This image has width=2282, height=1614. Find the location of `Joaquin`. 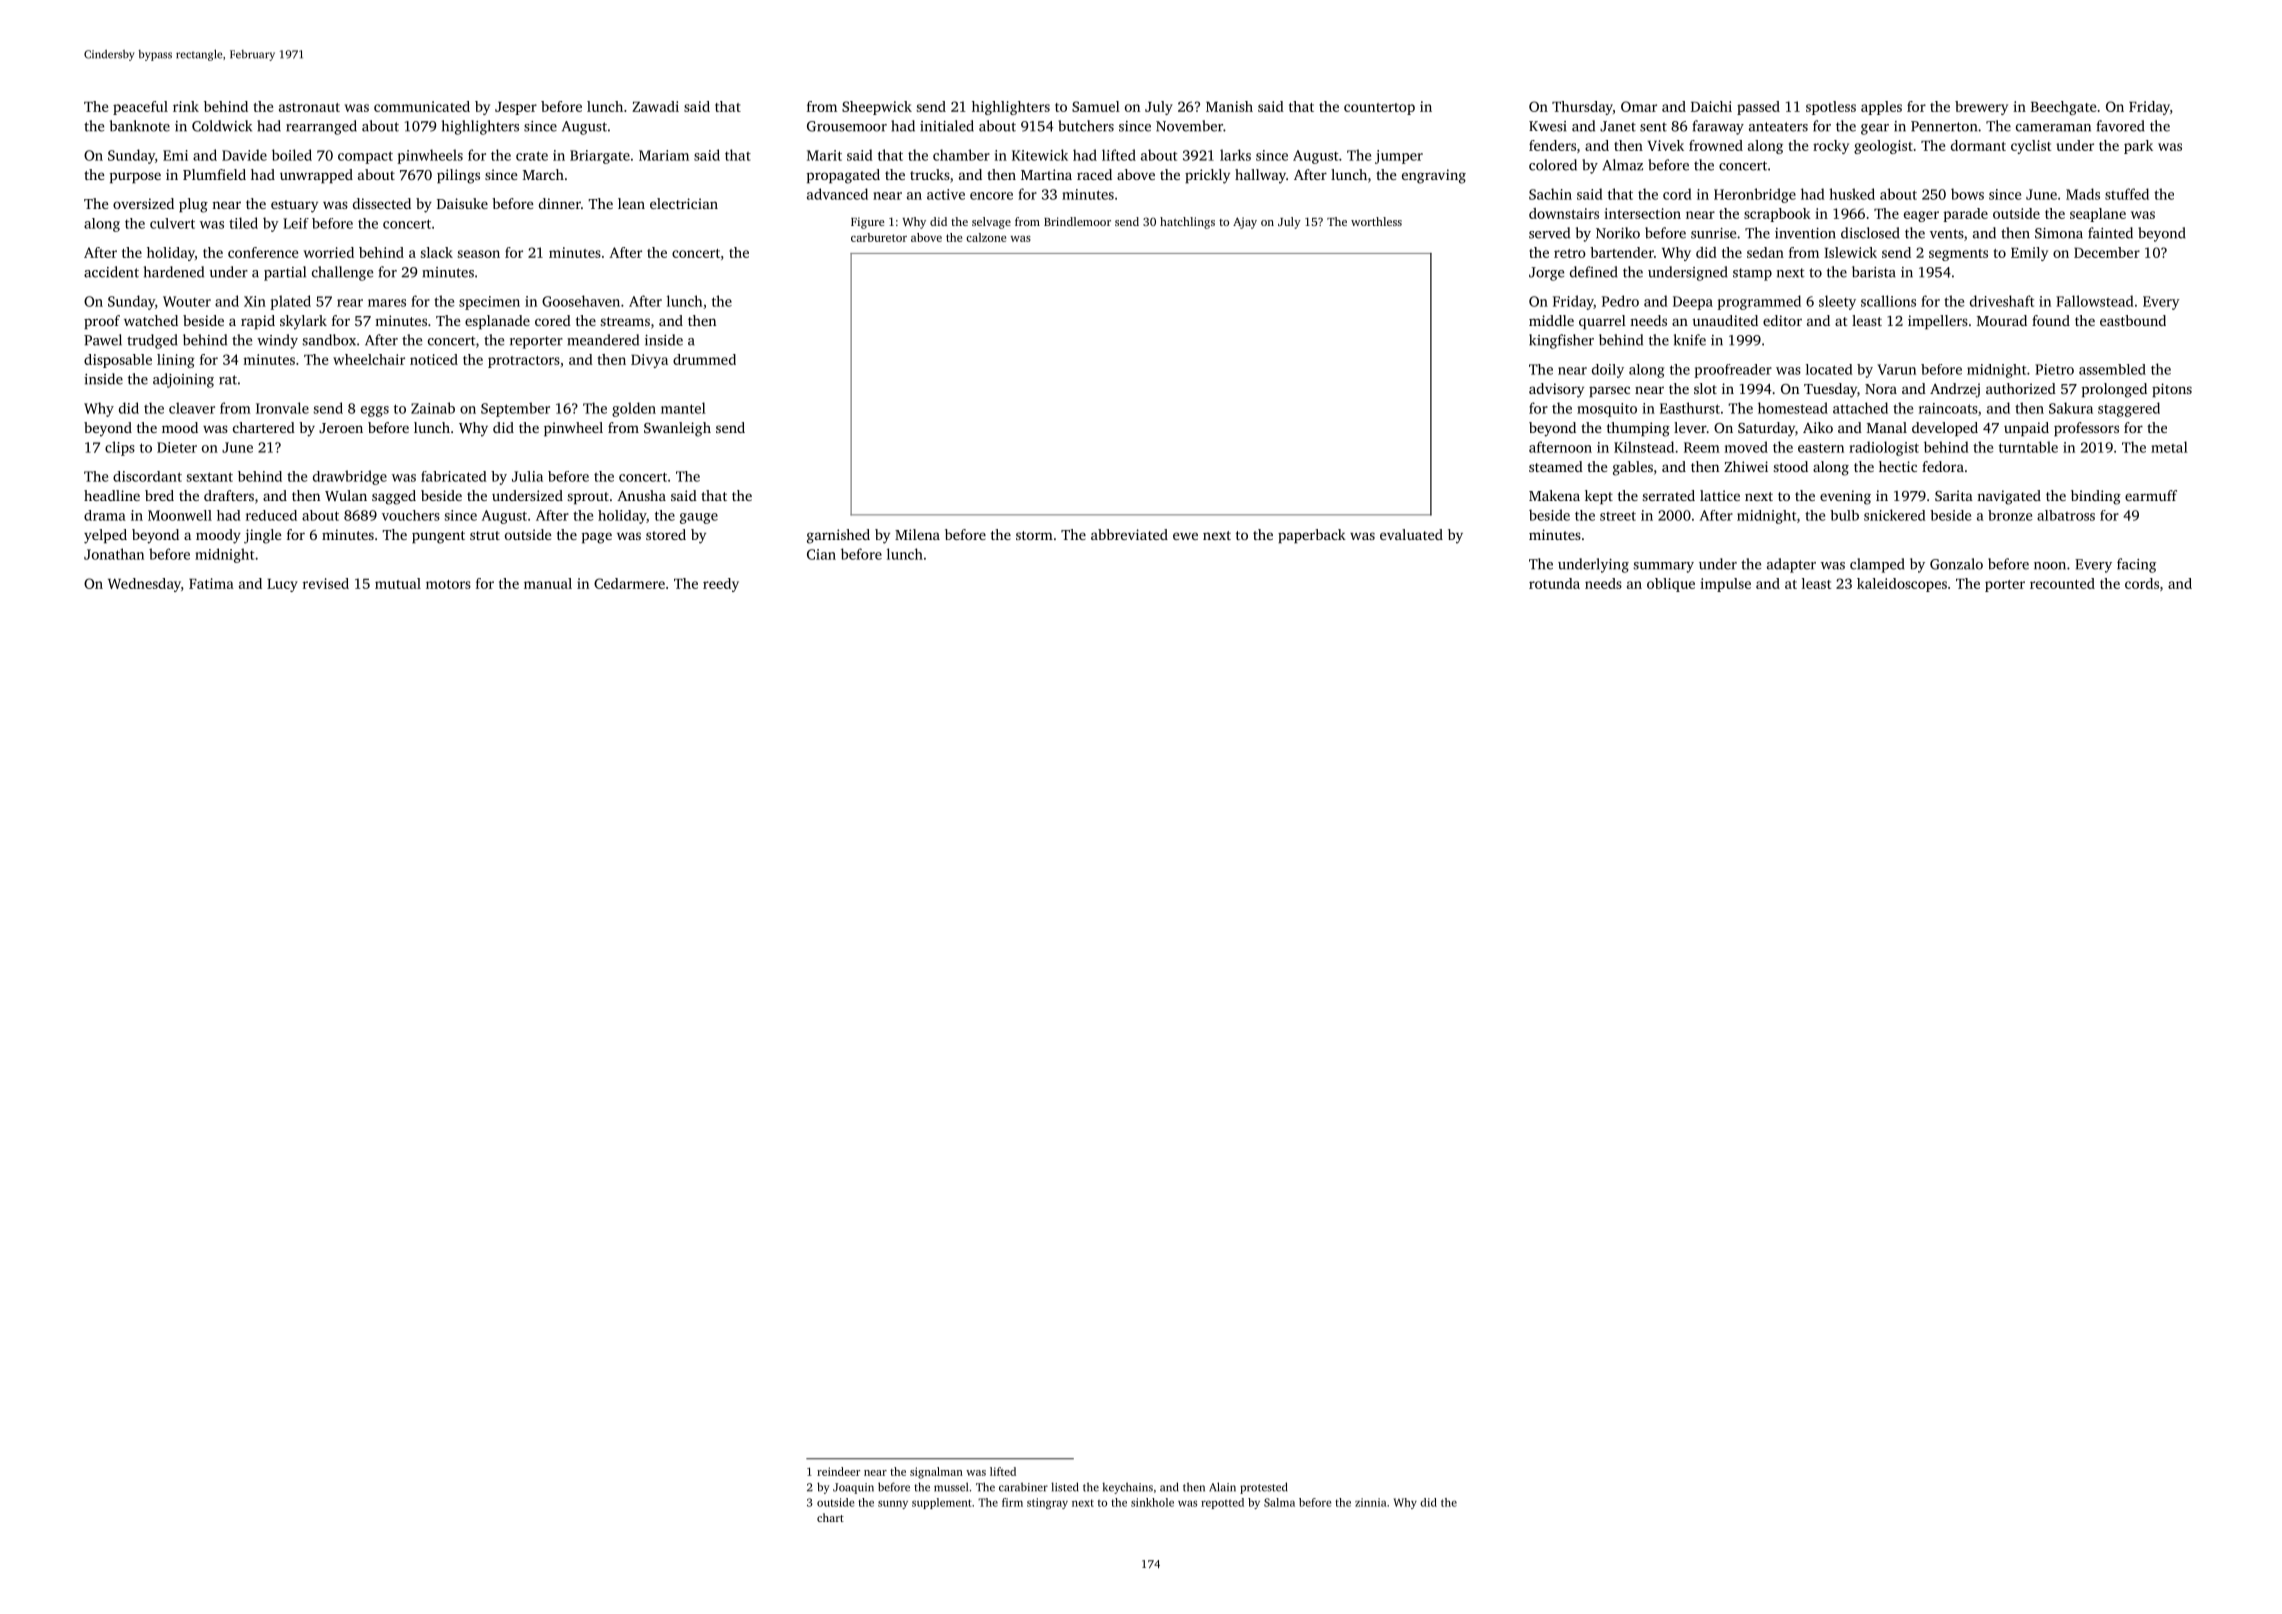

Joaquin is located at coordinates (853, 1488).
